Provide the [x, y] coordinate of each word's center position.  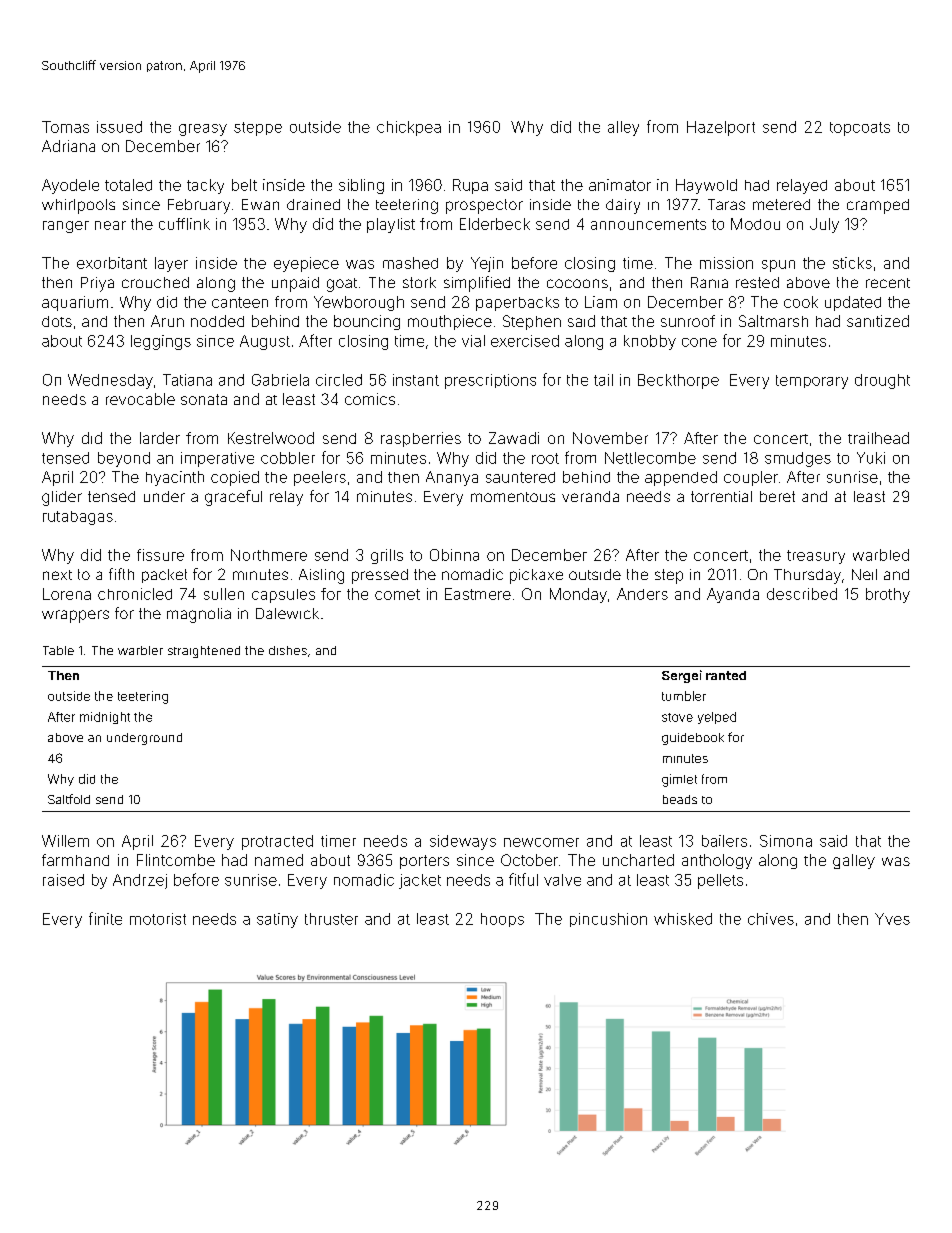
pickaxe [536, 576]
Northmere [269, 555]
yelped [717, 718]
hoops [502, 920]
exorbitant [112, 263]
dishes [288, 650]
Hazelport [721, 128]
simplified [477, 284]
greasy [203, 130]
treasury [816, 557]
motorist [158, 919]
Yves [892, 919]
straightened [204, 652]
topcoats [860, 129]
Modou [755, 224]
